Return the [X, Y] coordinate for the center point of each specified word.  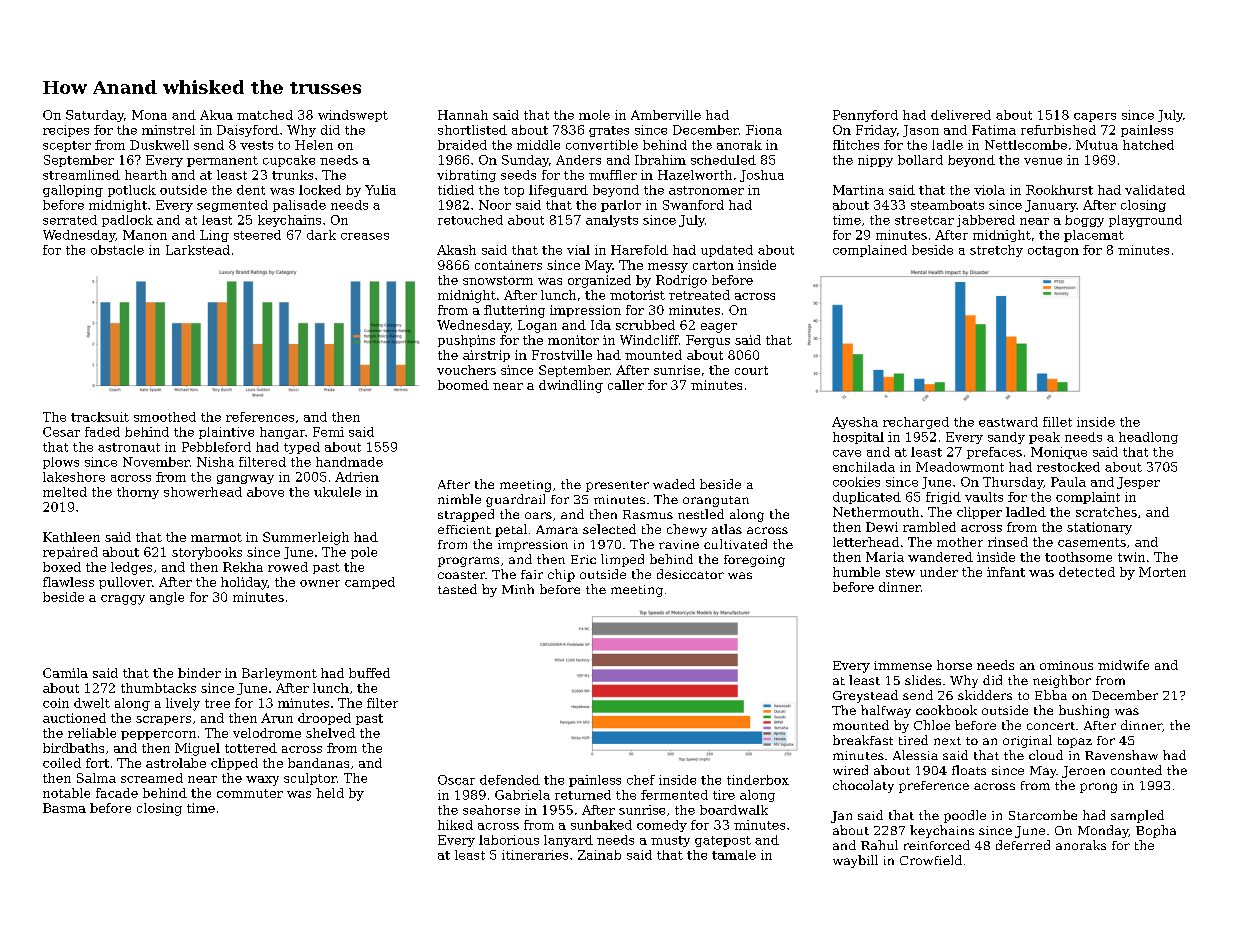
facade [117, 793]
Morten [1162, 572]
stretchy [996, 251]
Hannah [463, 115]
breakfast [863, 740]
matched [265, 115]
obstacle [117, 250]
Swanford [693, 205]
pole [364, 553]
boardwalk [734, 810]
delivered [961, 115]
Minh [518, 589]
